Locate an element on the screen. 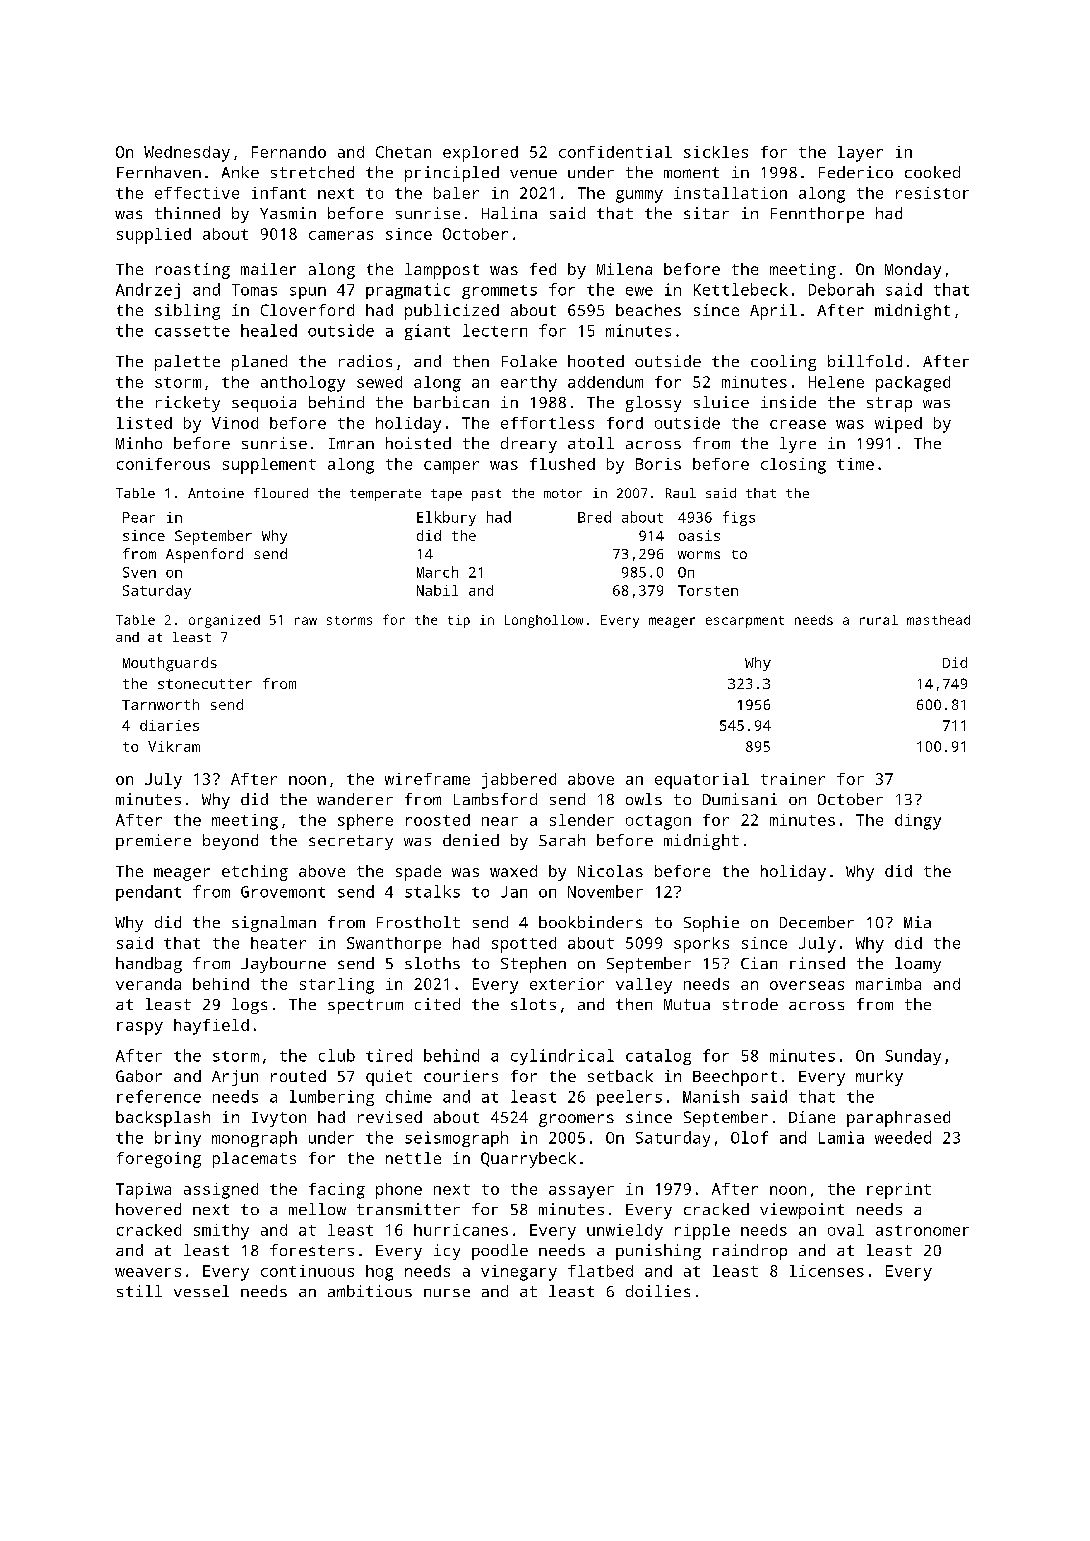 The image size is (1090, 1541). Fernhaven is located at coordinates (159, 172).
